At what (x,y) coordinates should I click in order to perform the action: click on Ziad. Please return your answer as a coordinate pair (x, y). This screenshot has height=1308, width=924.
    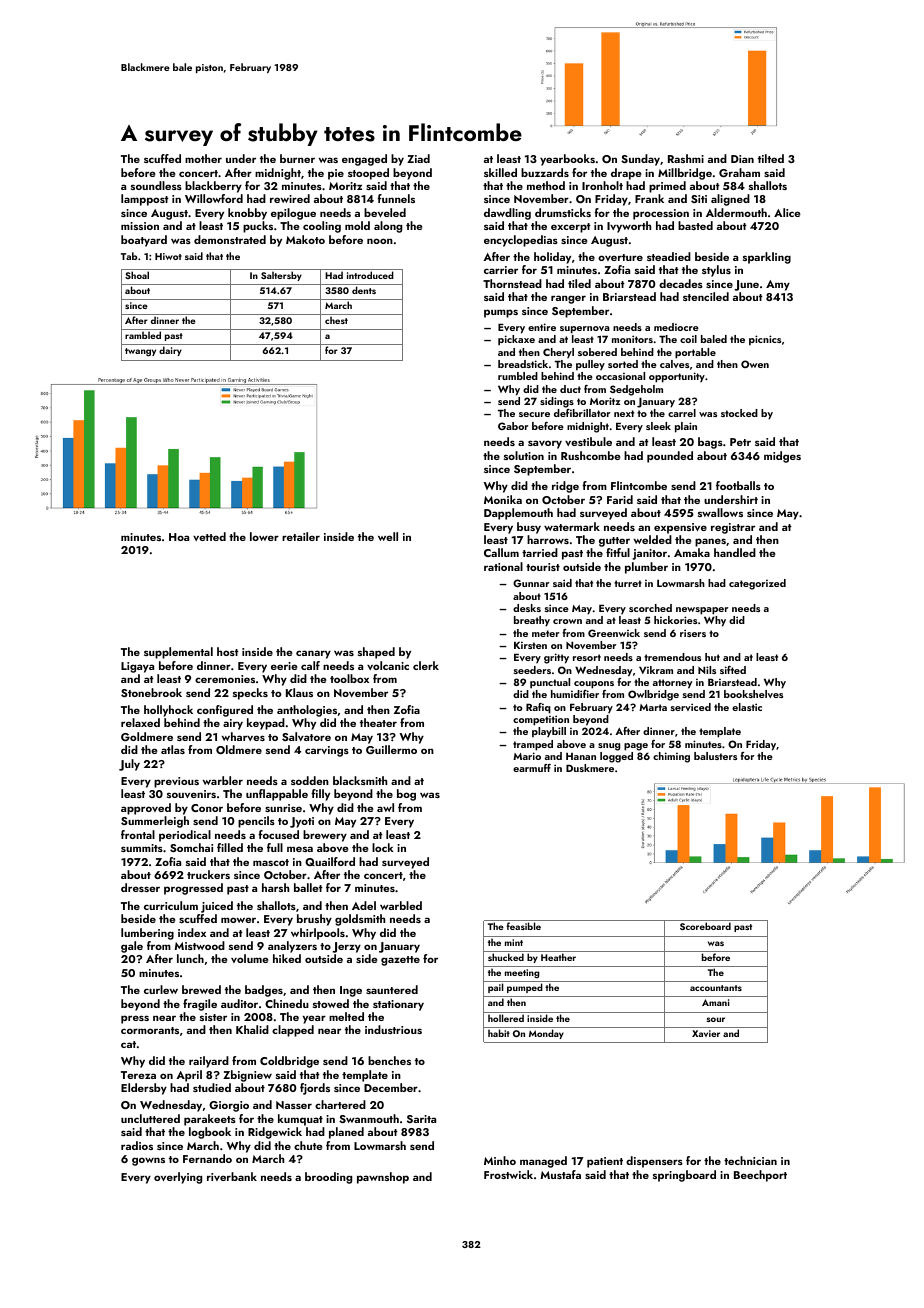
    Looking at the image, I should click on (418, 158).
